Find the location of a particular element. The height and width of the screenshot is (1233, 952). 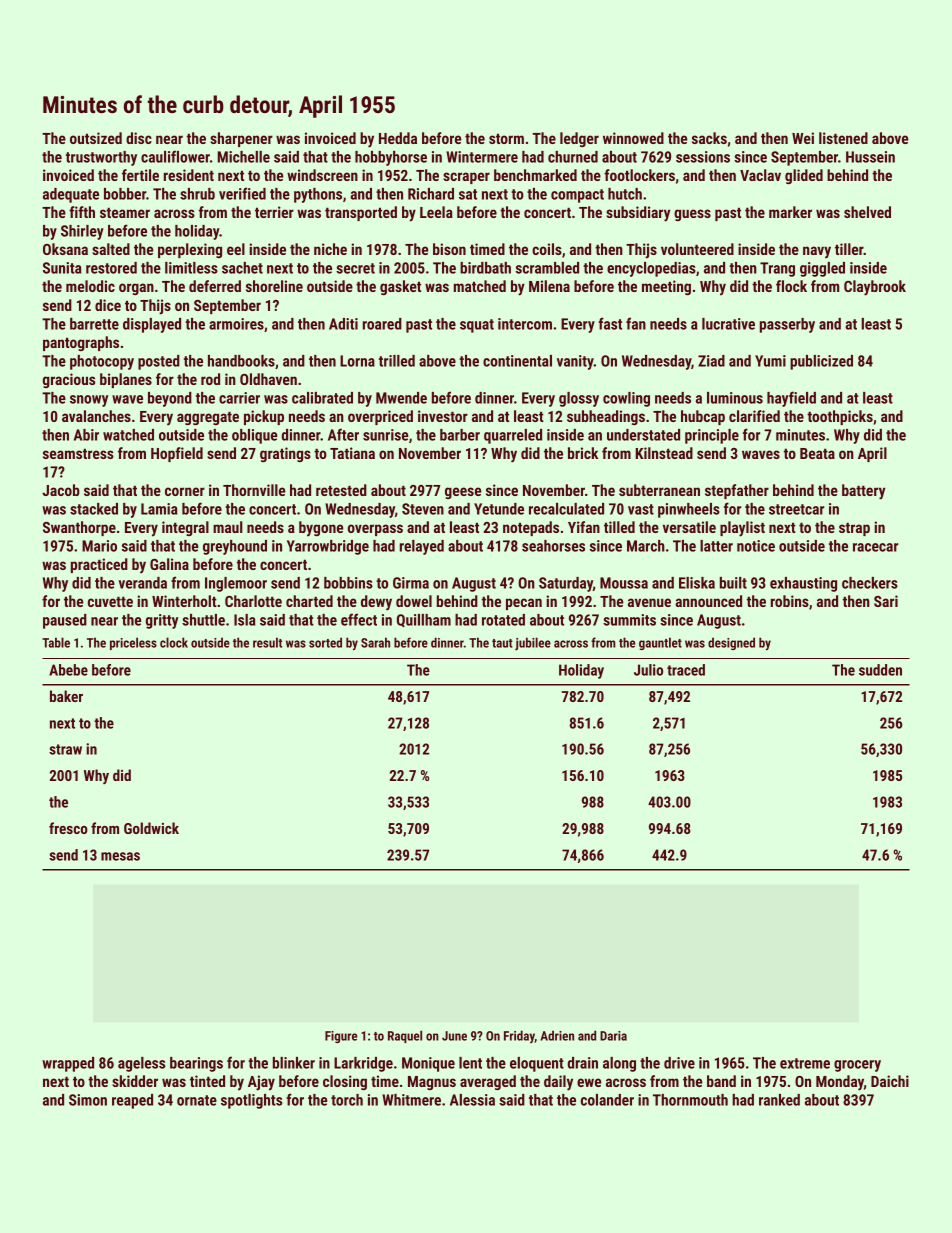

torch is located at coordinates (347, 1100).
